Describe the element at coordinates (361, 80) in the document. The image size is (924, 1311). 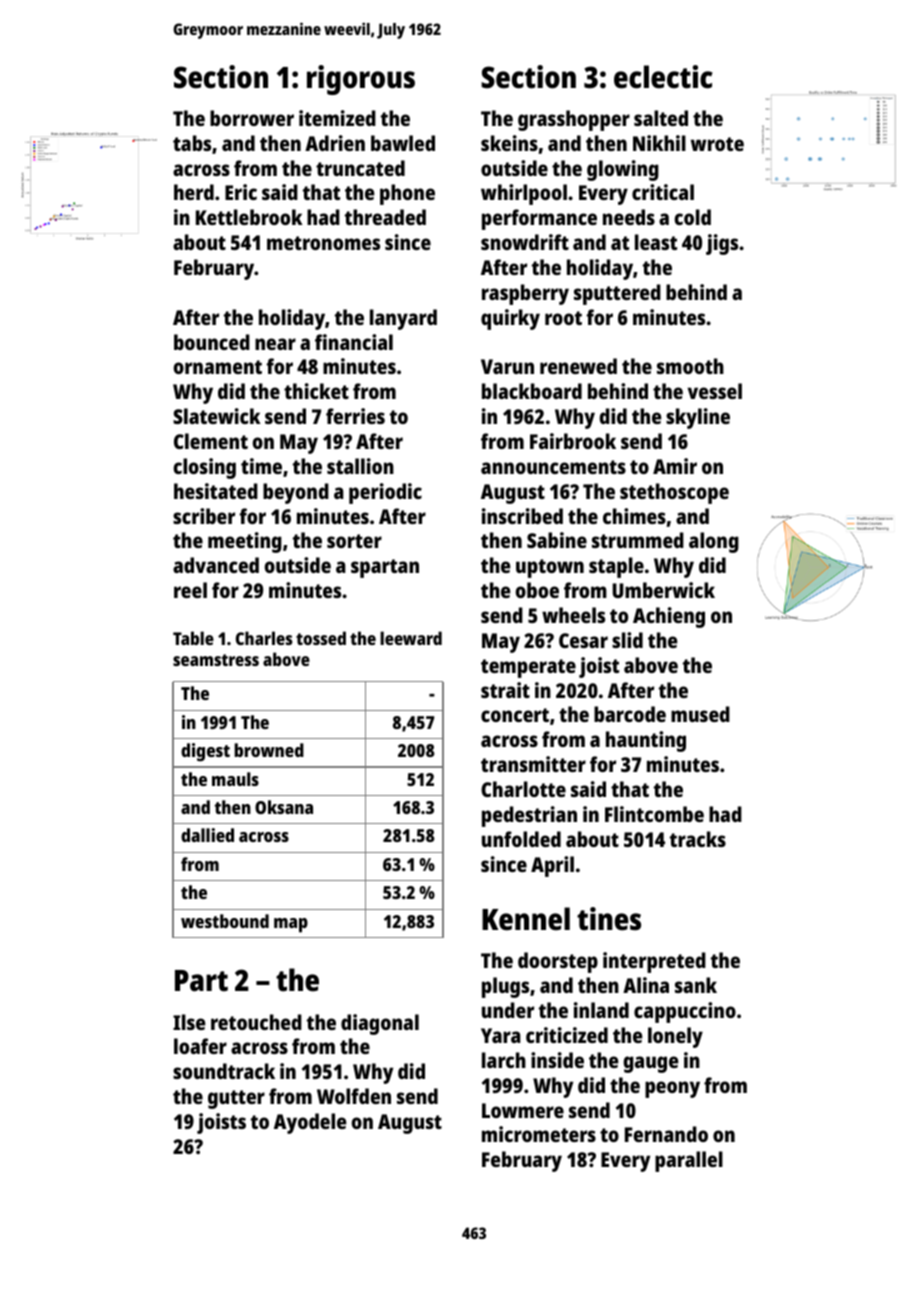
I see `rigorous` at that location.
